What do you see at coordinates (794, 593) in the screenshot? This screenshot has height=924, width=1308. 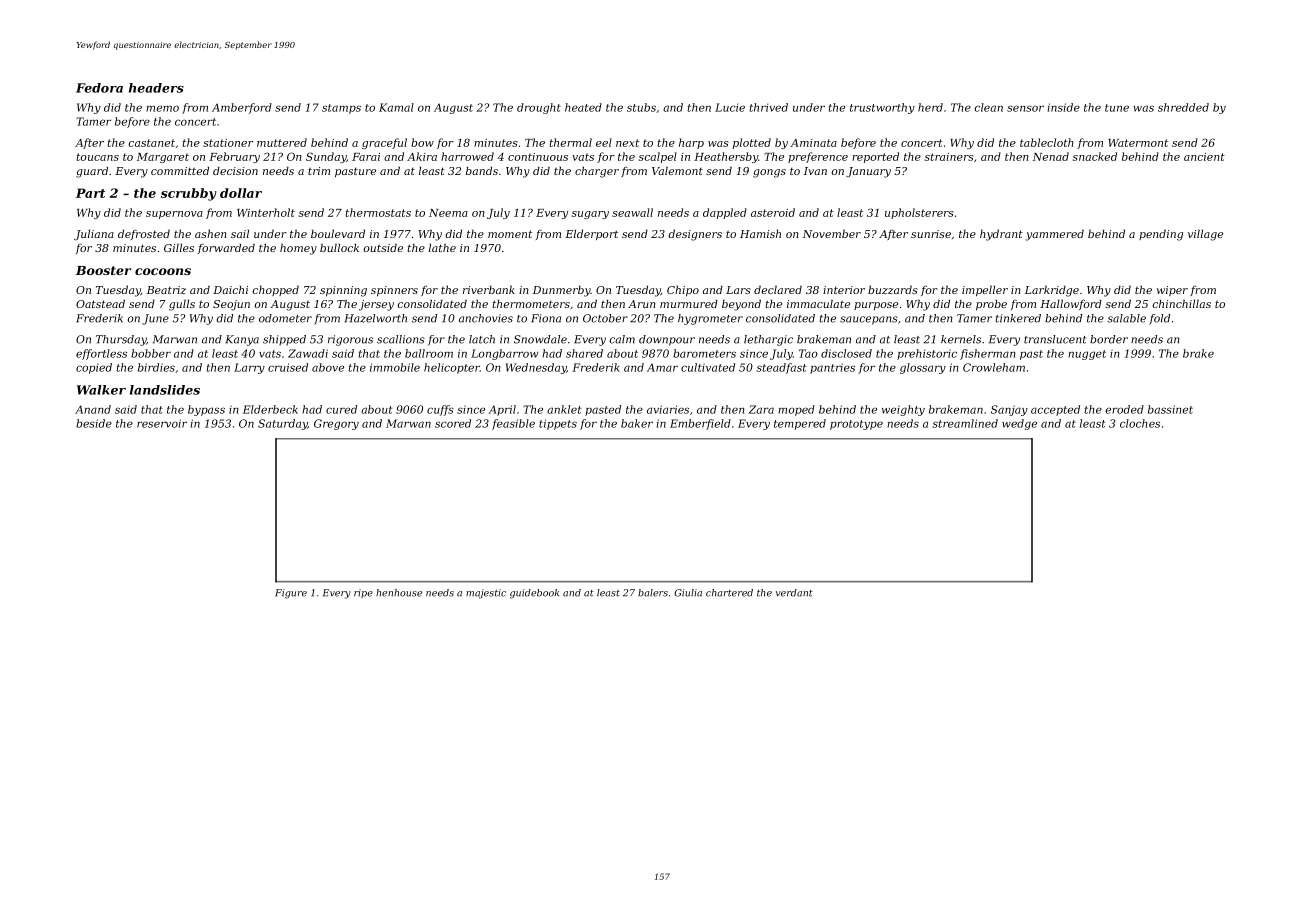 I see `verdant` at bounding box center [794, 593].
